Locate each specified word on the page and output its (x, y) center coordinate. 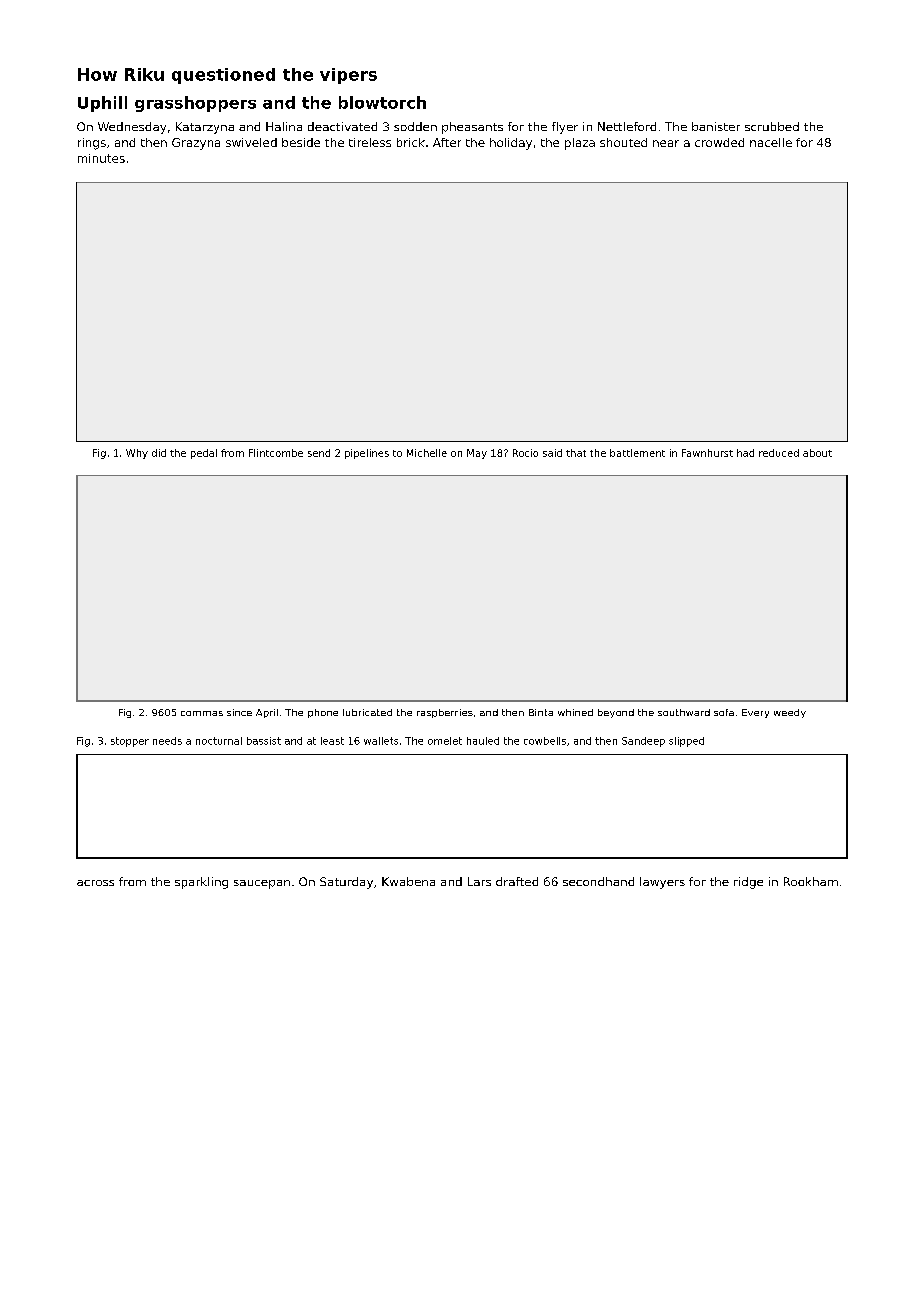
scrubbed (772, 126)
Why (137, 454)
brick (411, 142)
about (817, 453)
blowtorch (382, 102)
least (332, 741)
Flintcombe (276, 453)
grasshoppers (195, 104)
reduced (779, 453)
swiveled (251, 142)
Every (755, 713)
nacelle (771, 142)
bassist (264, 741)
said (552, 453)
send (319, 453)
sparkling (201, 883)
